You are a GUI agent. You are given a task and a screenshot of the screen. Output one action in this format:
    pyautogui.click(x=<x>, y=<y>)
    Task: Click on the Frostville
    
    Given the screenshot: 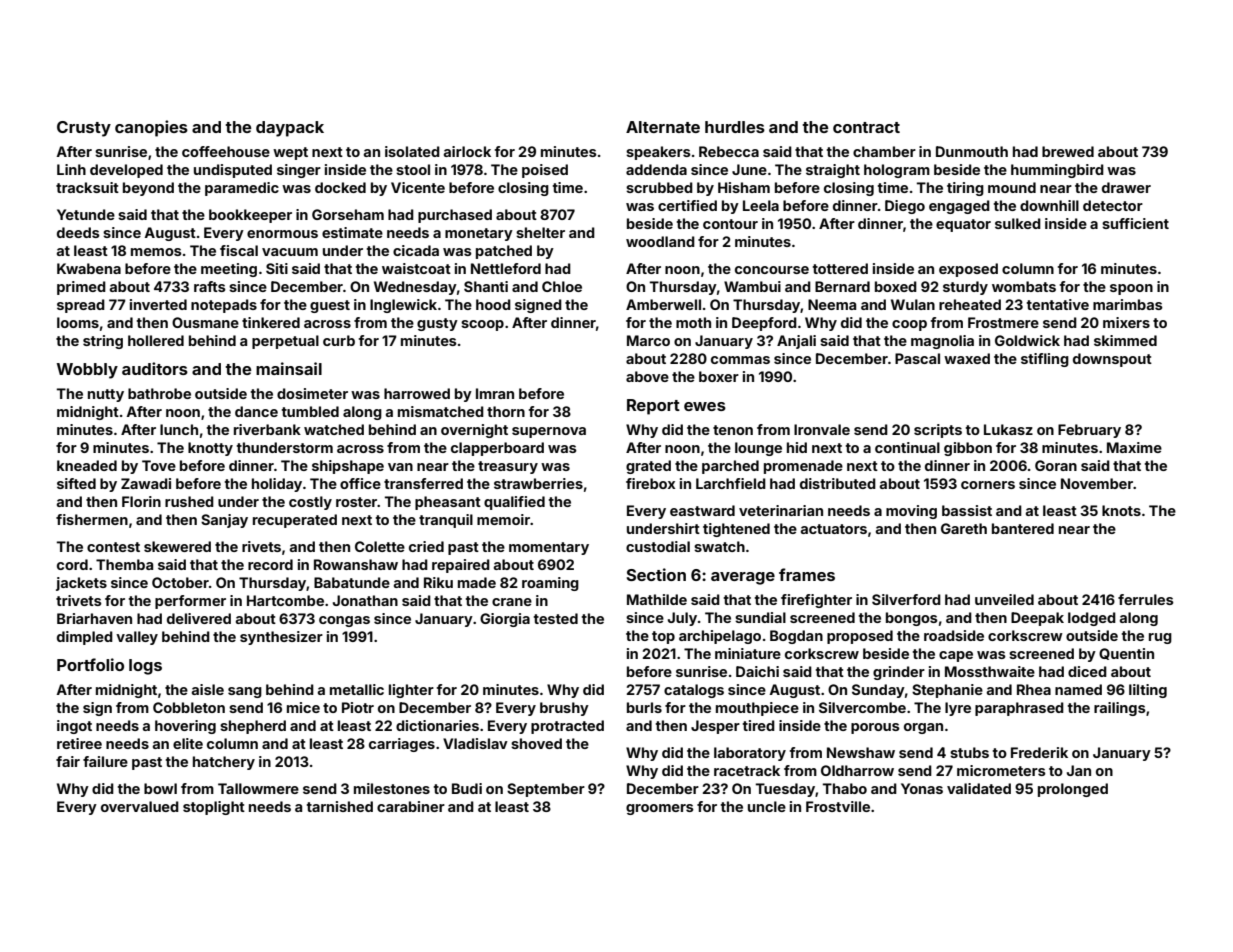 What is the action you would take?
    pyautogui.click(x=838, y=806)
